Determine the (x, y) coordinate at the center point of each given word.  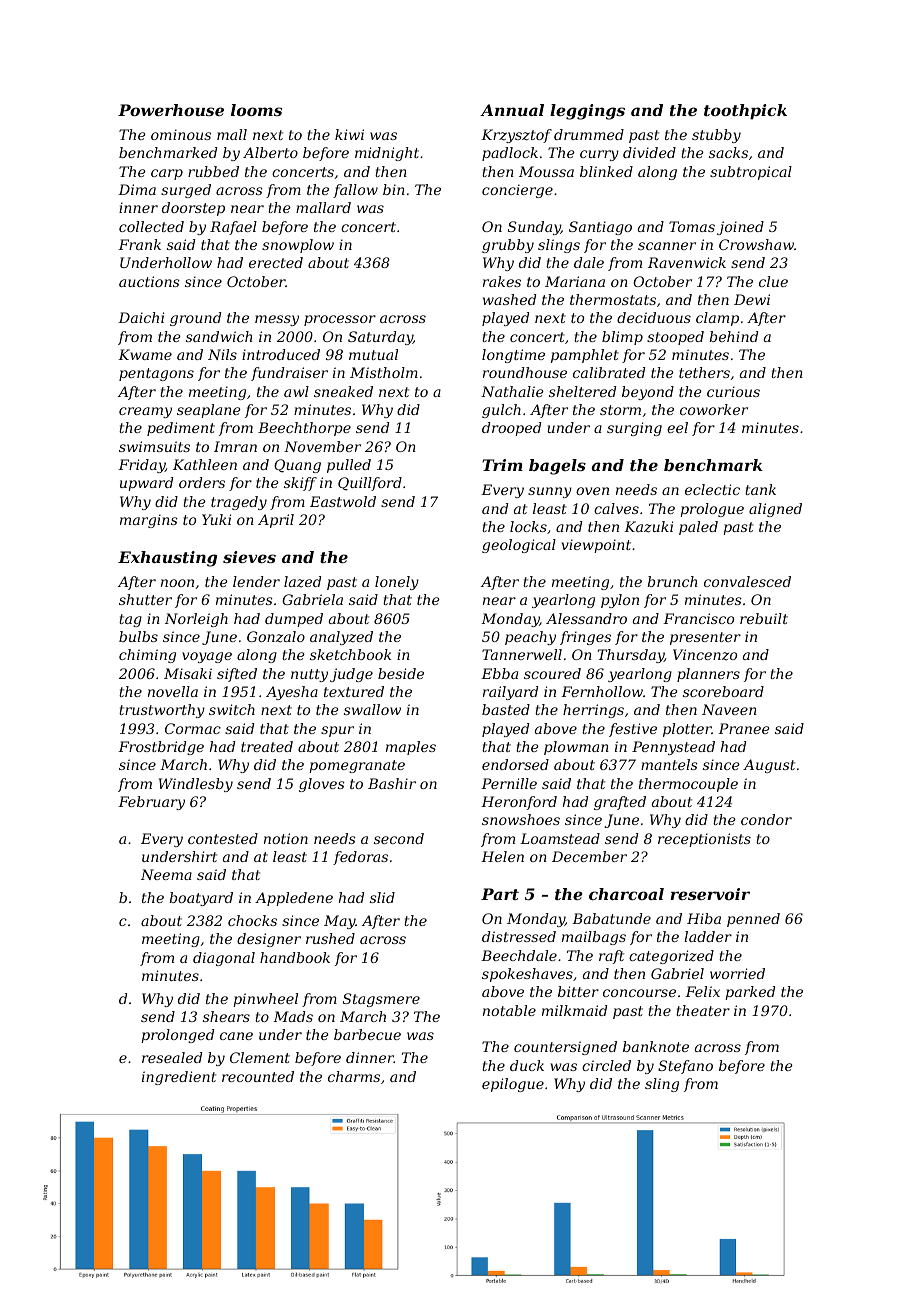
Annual (512, 110)
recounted (258, 1076)
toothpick (745, 112)
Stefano (685, 1067)
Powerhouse (171, 110)
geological (519, 546)
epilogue (513, 1085)
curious (733, 391)
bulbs (138, 636)
